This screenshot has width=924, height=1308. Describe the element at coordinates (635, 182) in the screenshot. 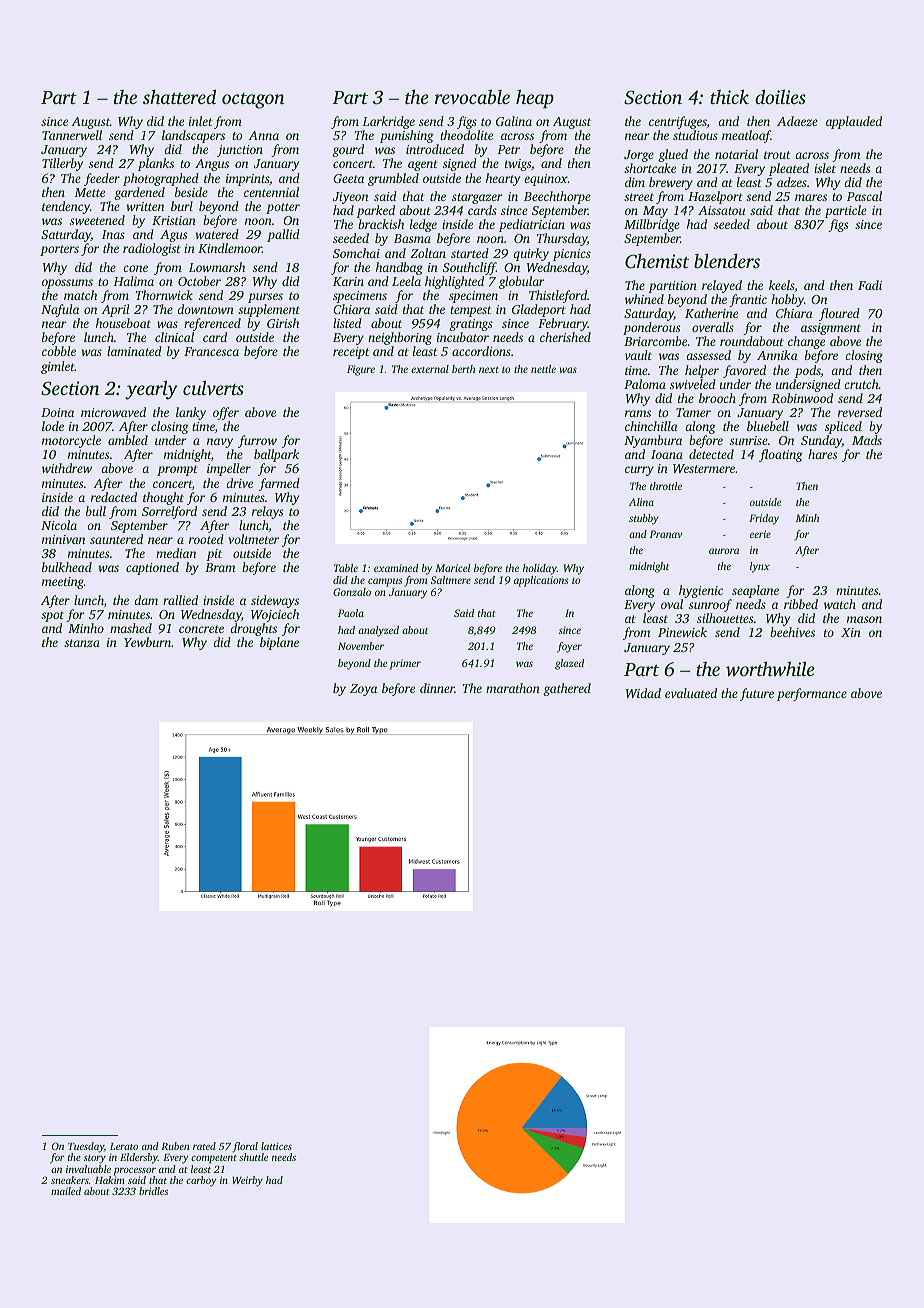

I see `dim` at that location.
